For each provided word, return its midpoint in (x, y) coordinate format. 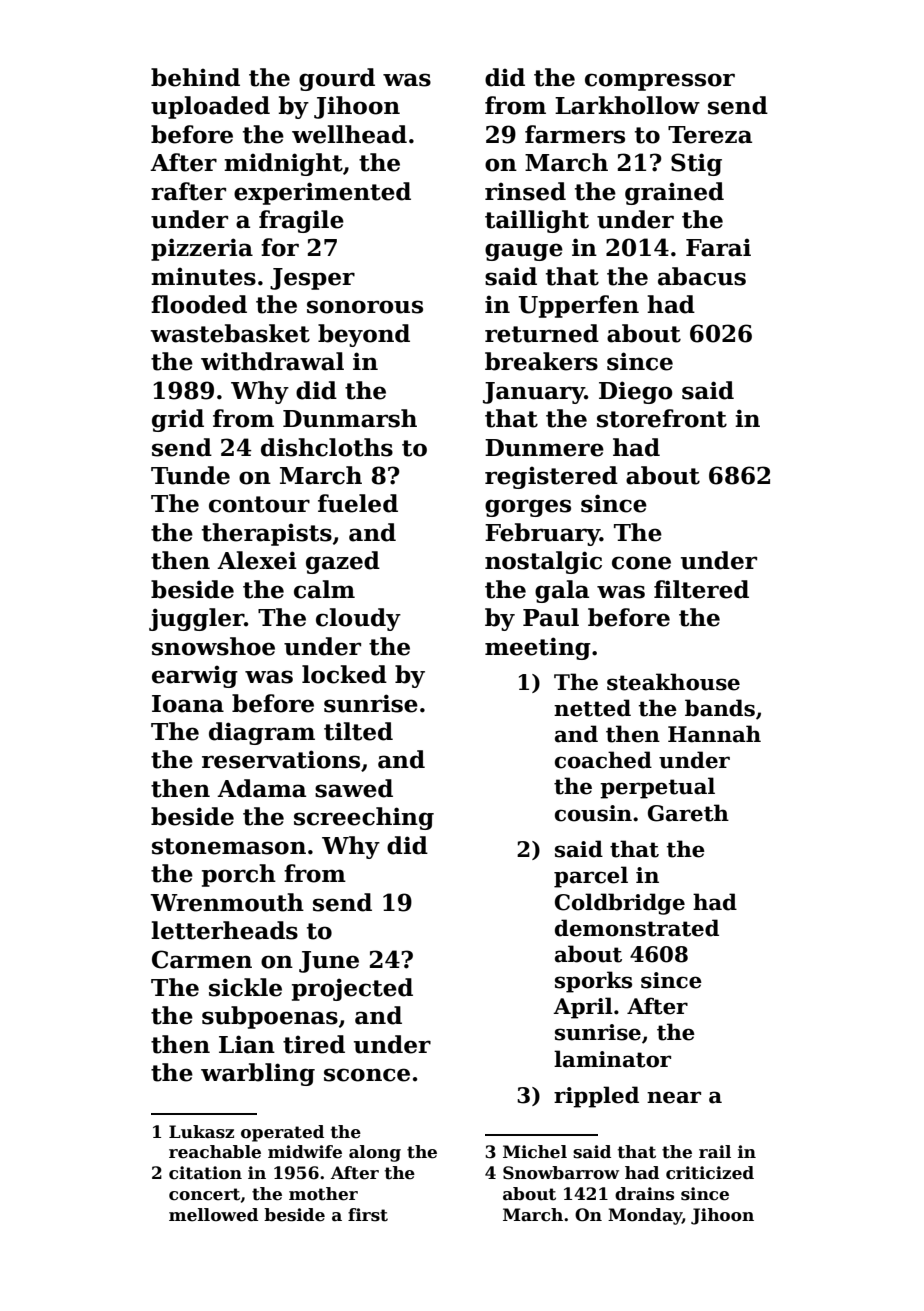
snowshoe (213, 646)
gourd (337, 79)
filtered (701, 589)
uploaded (210, 107)
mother (323, 1194)
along (375, 1153)
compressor (660, 82)
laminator (612, 1059)
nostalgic (543, 562)
